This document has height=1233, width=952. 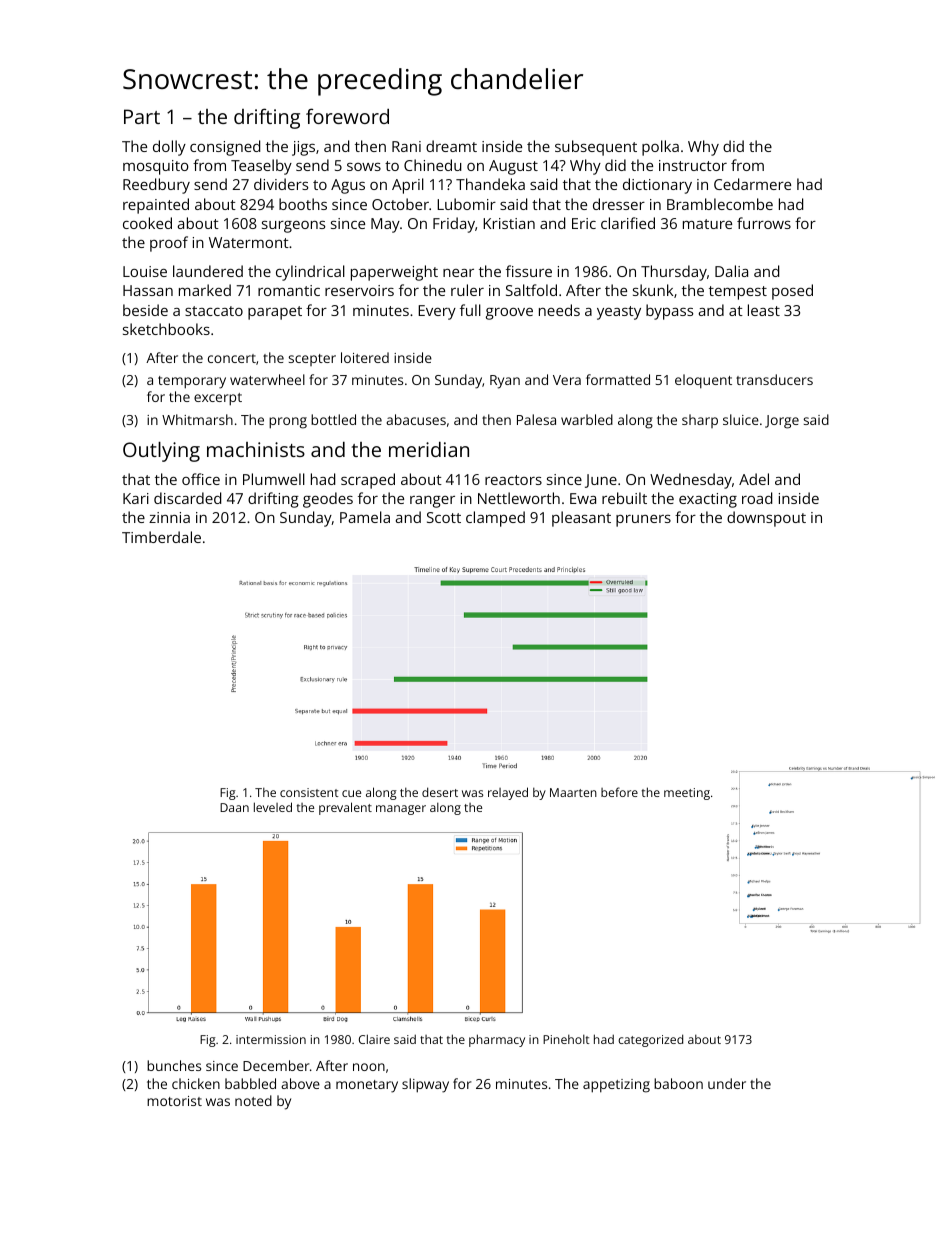 I want to click on Daan, so click(x=234, y=807).
